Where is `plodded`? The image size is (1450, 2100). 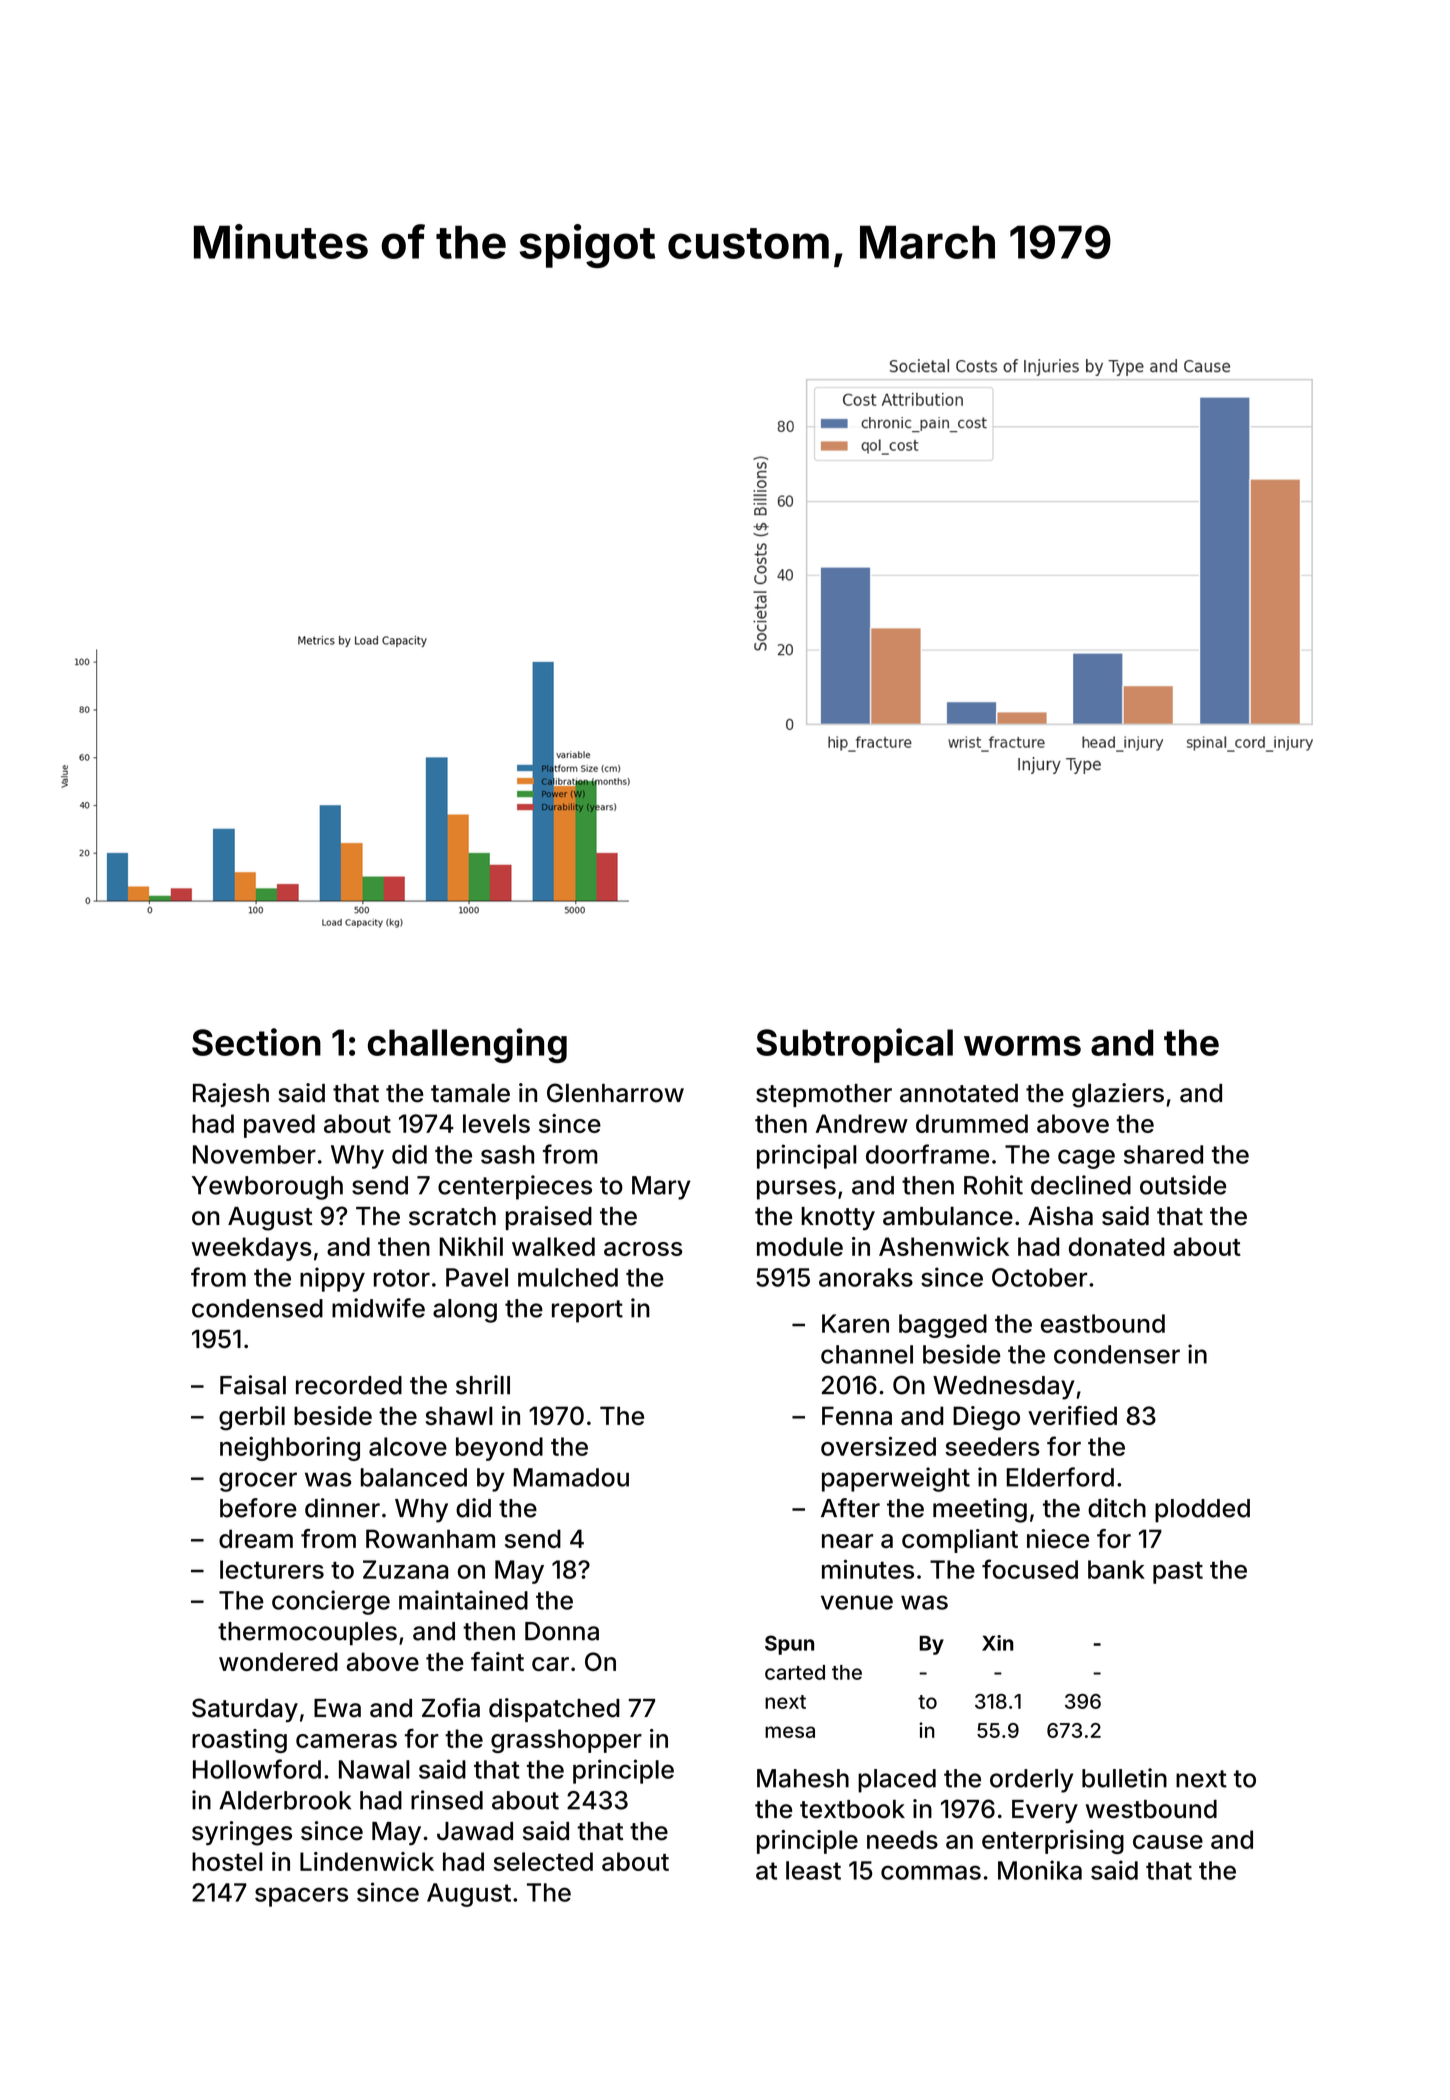 plodded is located at coordinates (1202, 1511).
